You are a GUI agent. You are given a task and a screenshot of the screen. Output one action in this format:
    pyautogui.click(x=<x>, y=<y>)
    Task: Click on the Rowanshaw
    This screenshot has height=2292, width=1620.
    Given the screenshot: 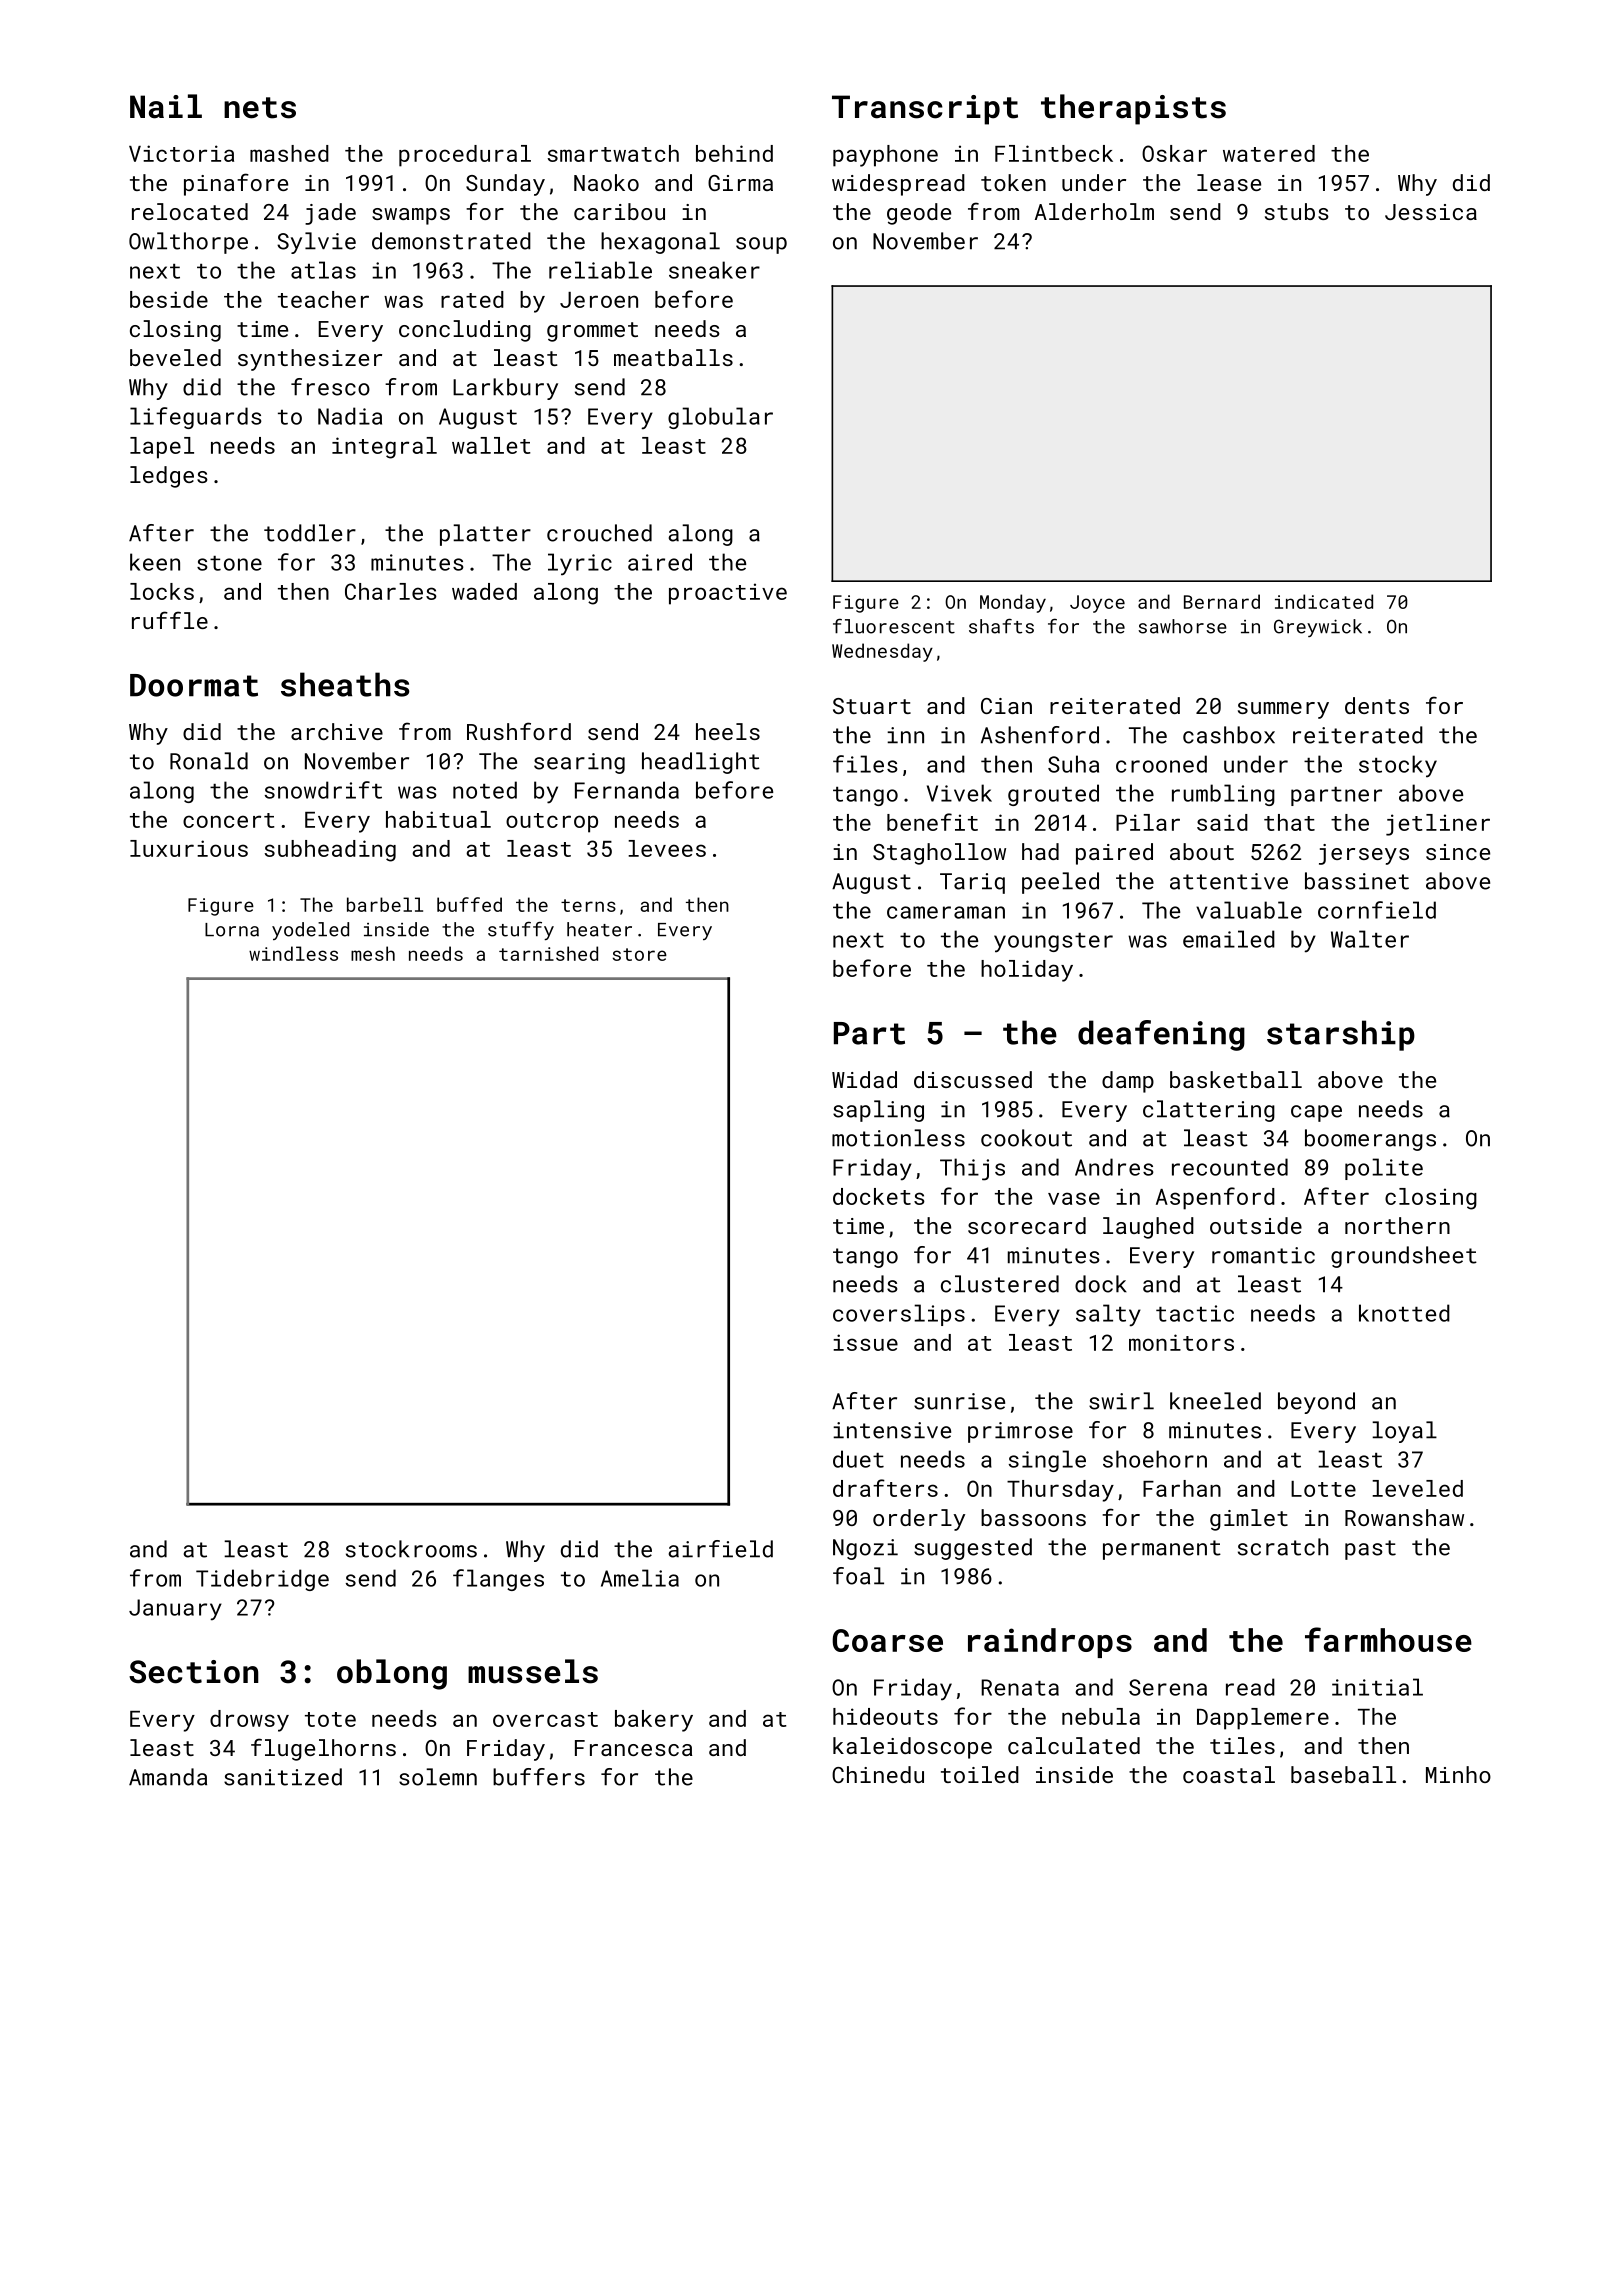 What is the action you would take?
    pyautogui.click(x=1404, y=1517)
